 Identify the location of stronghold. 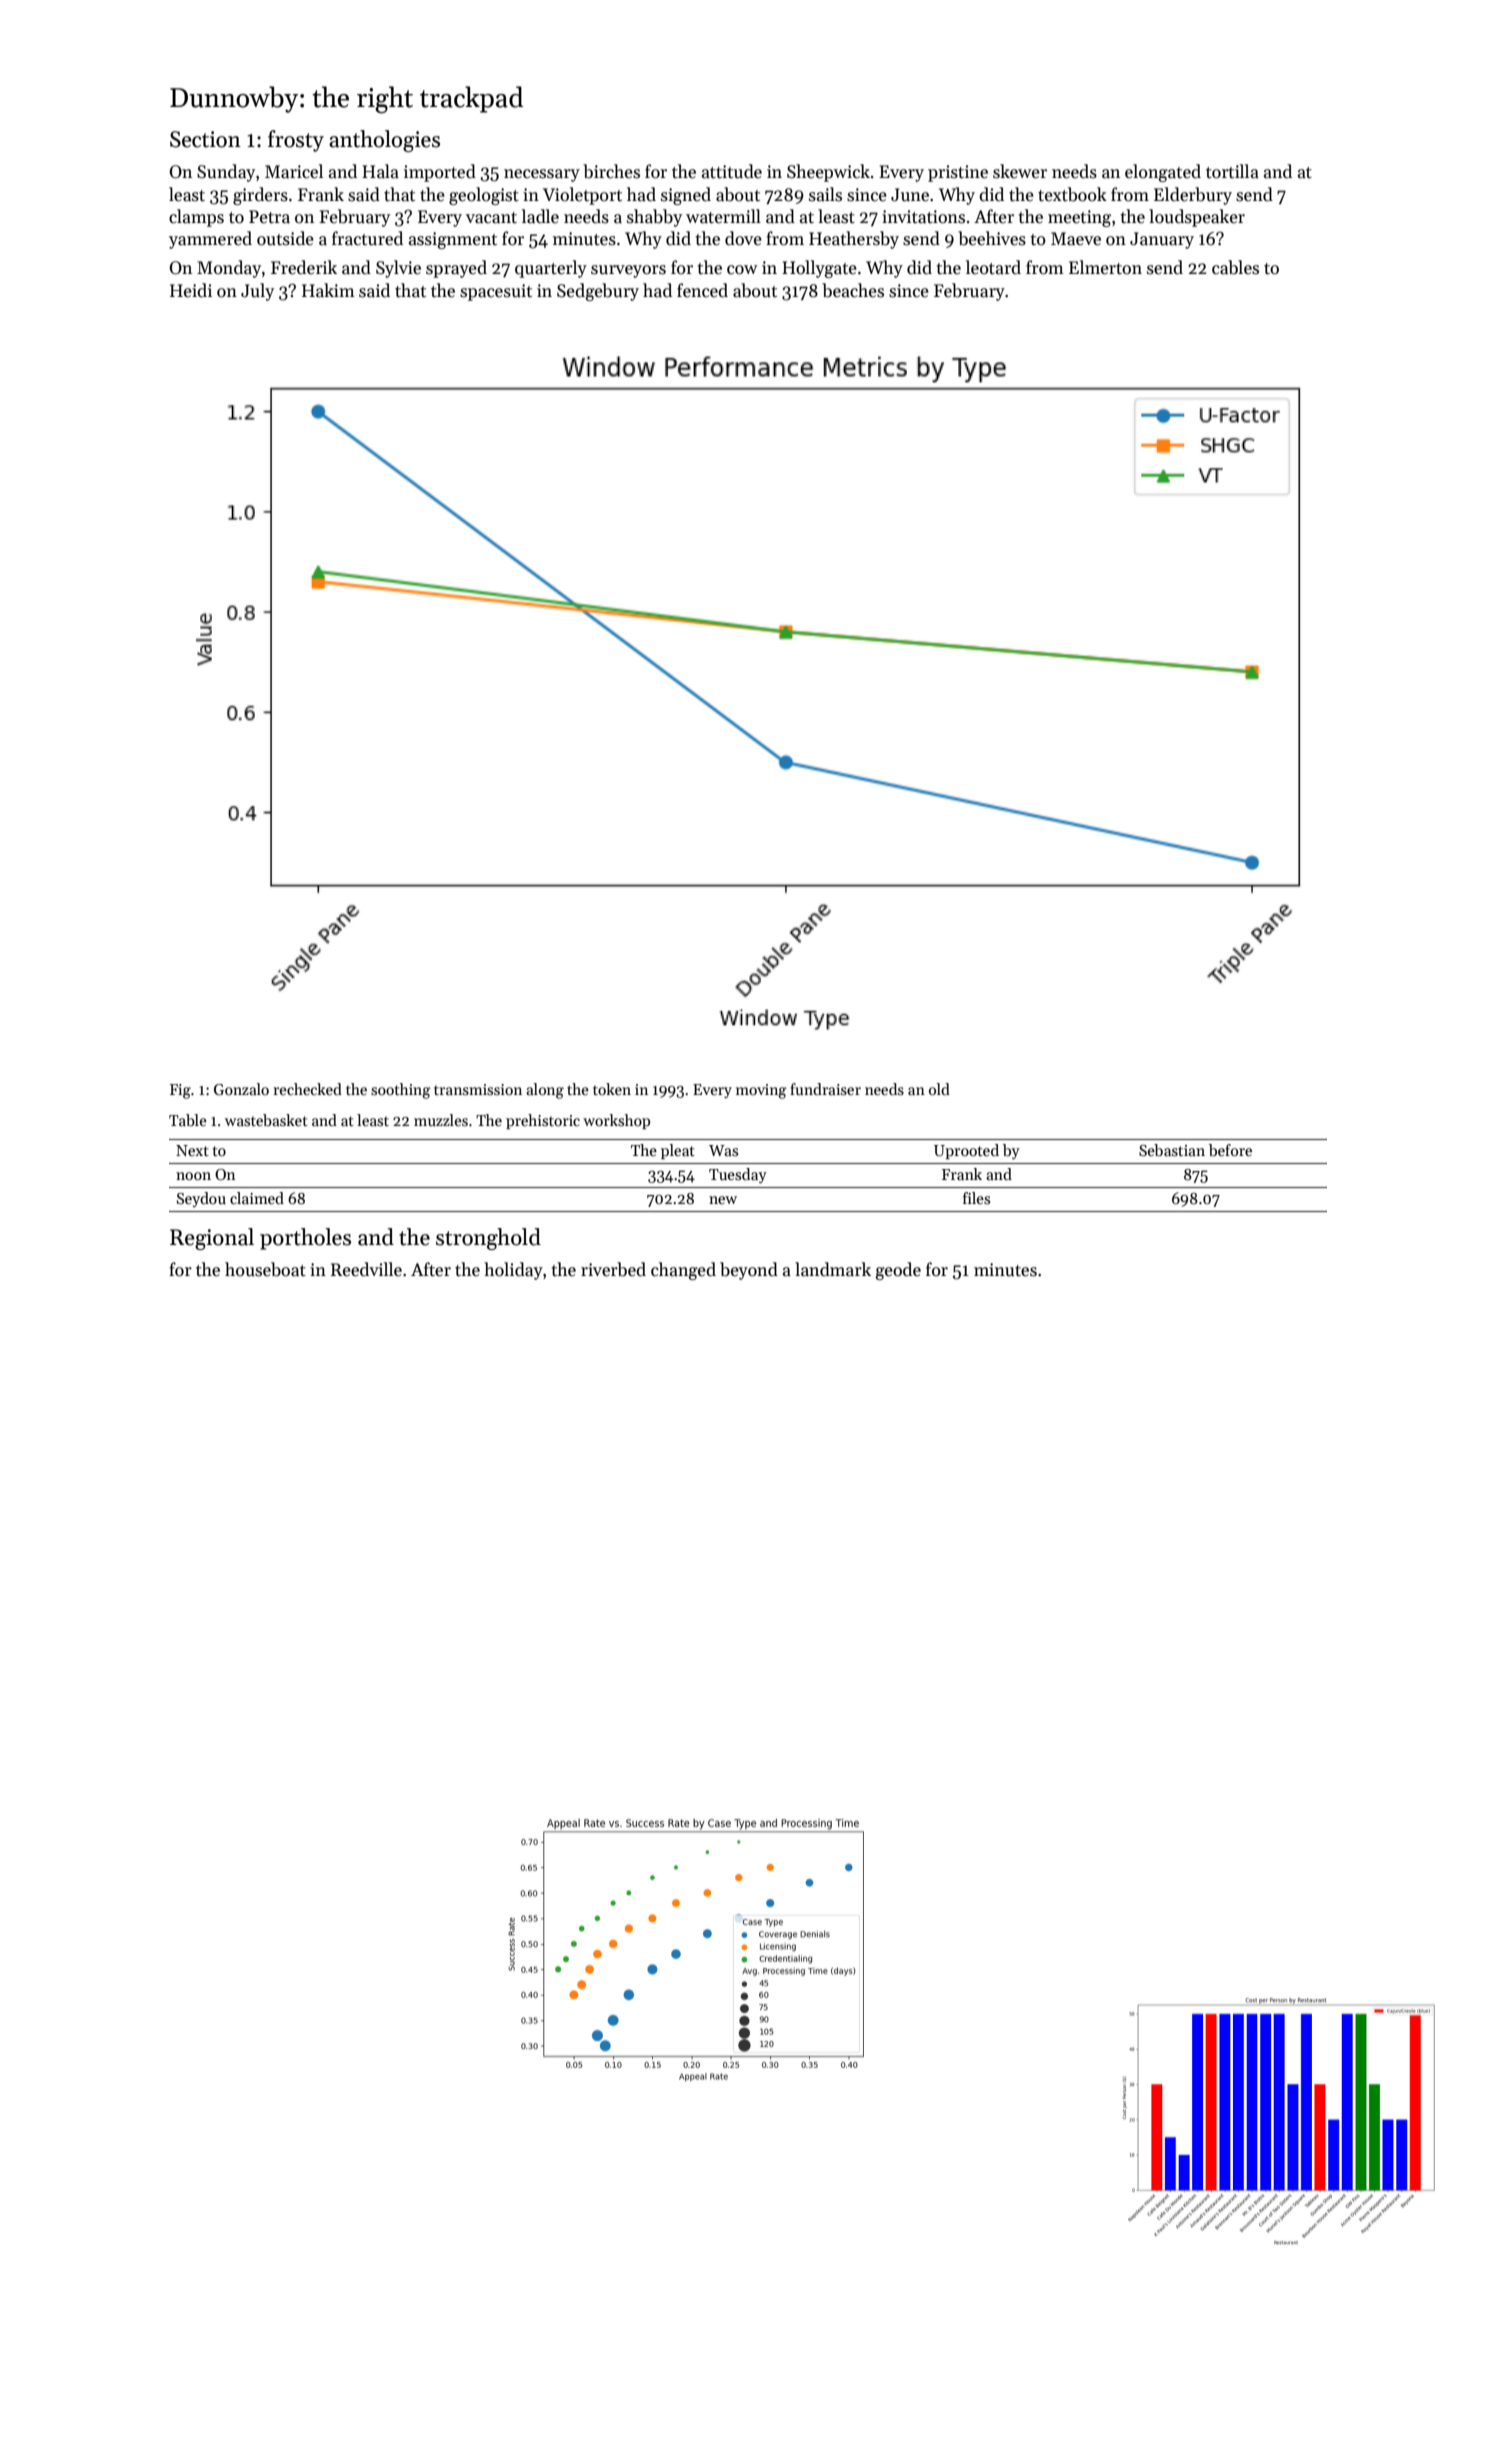
(488, 1239).
